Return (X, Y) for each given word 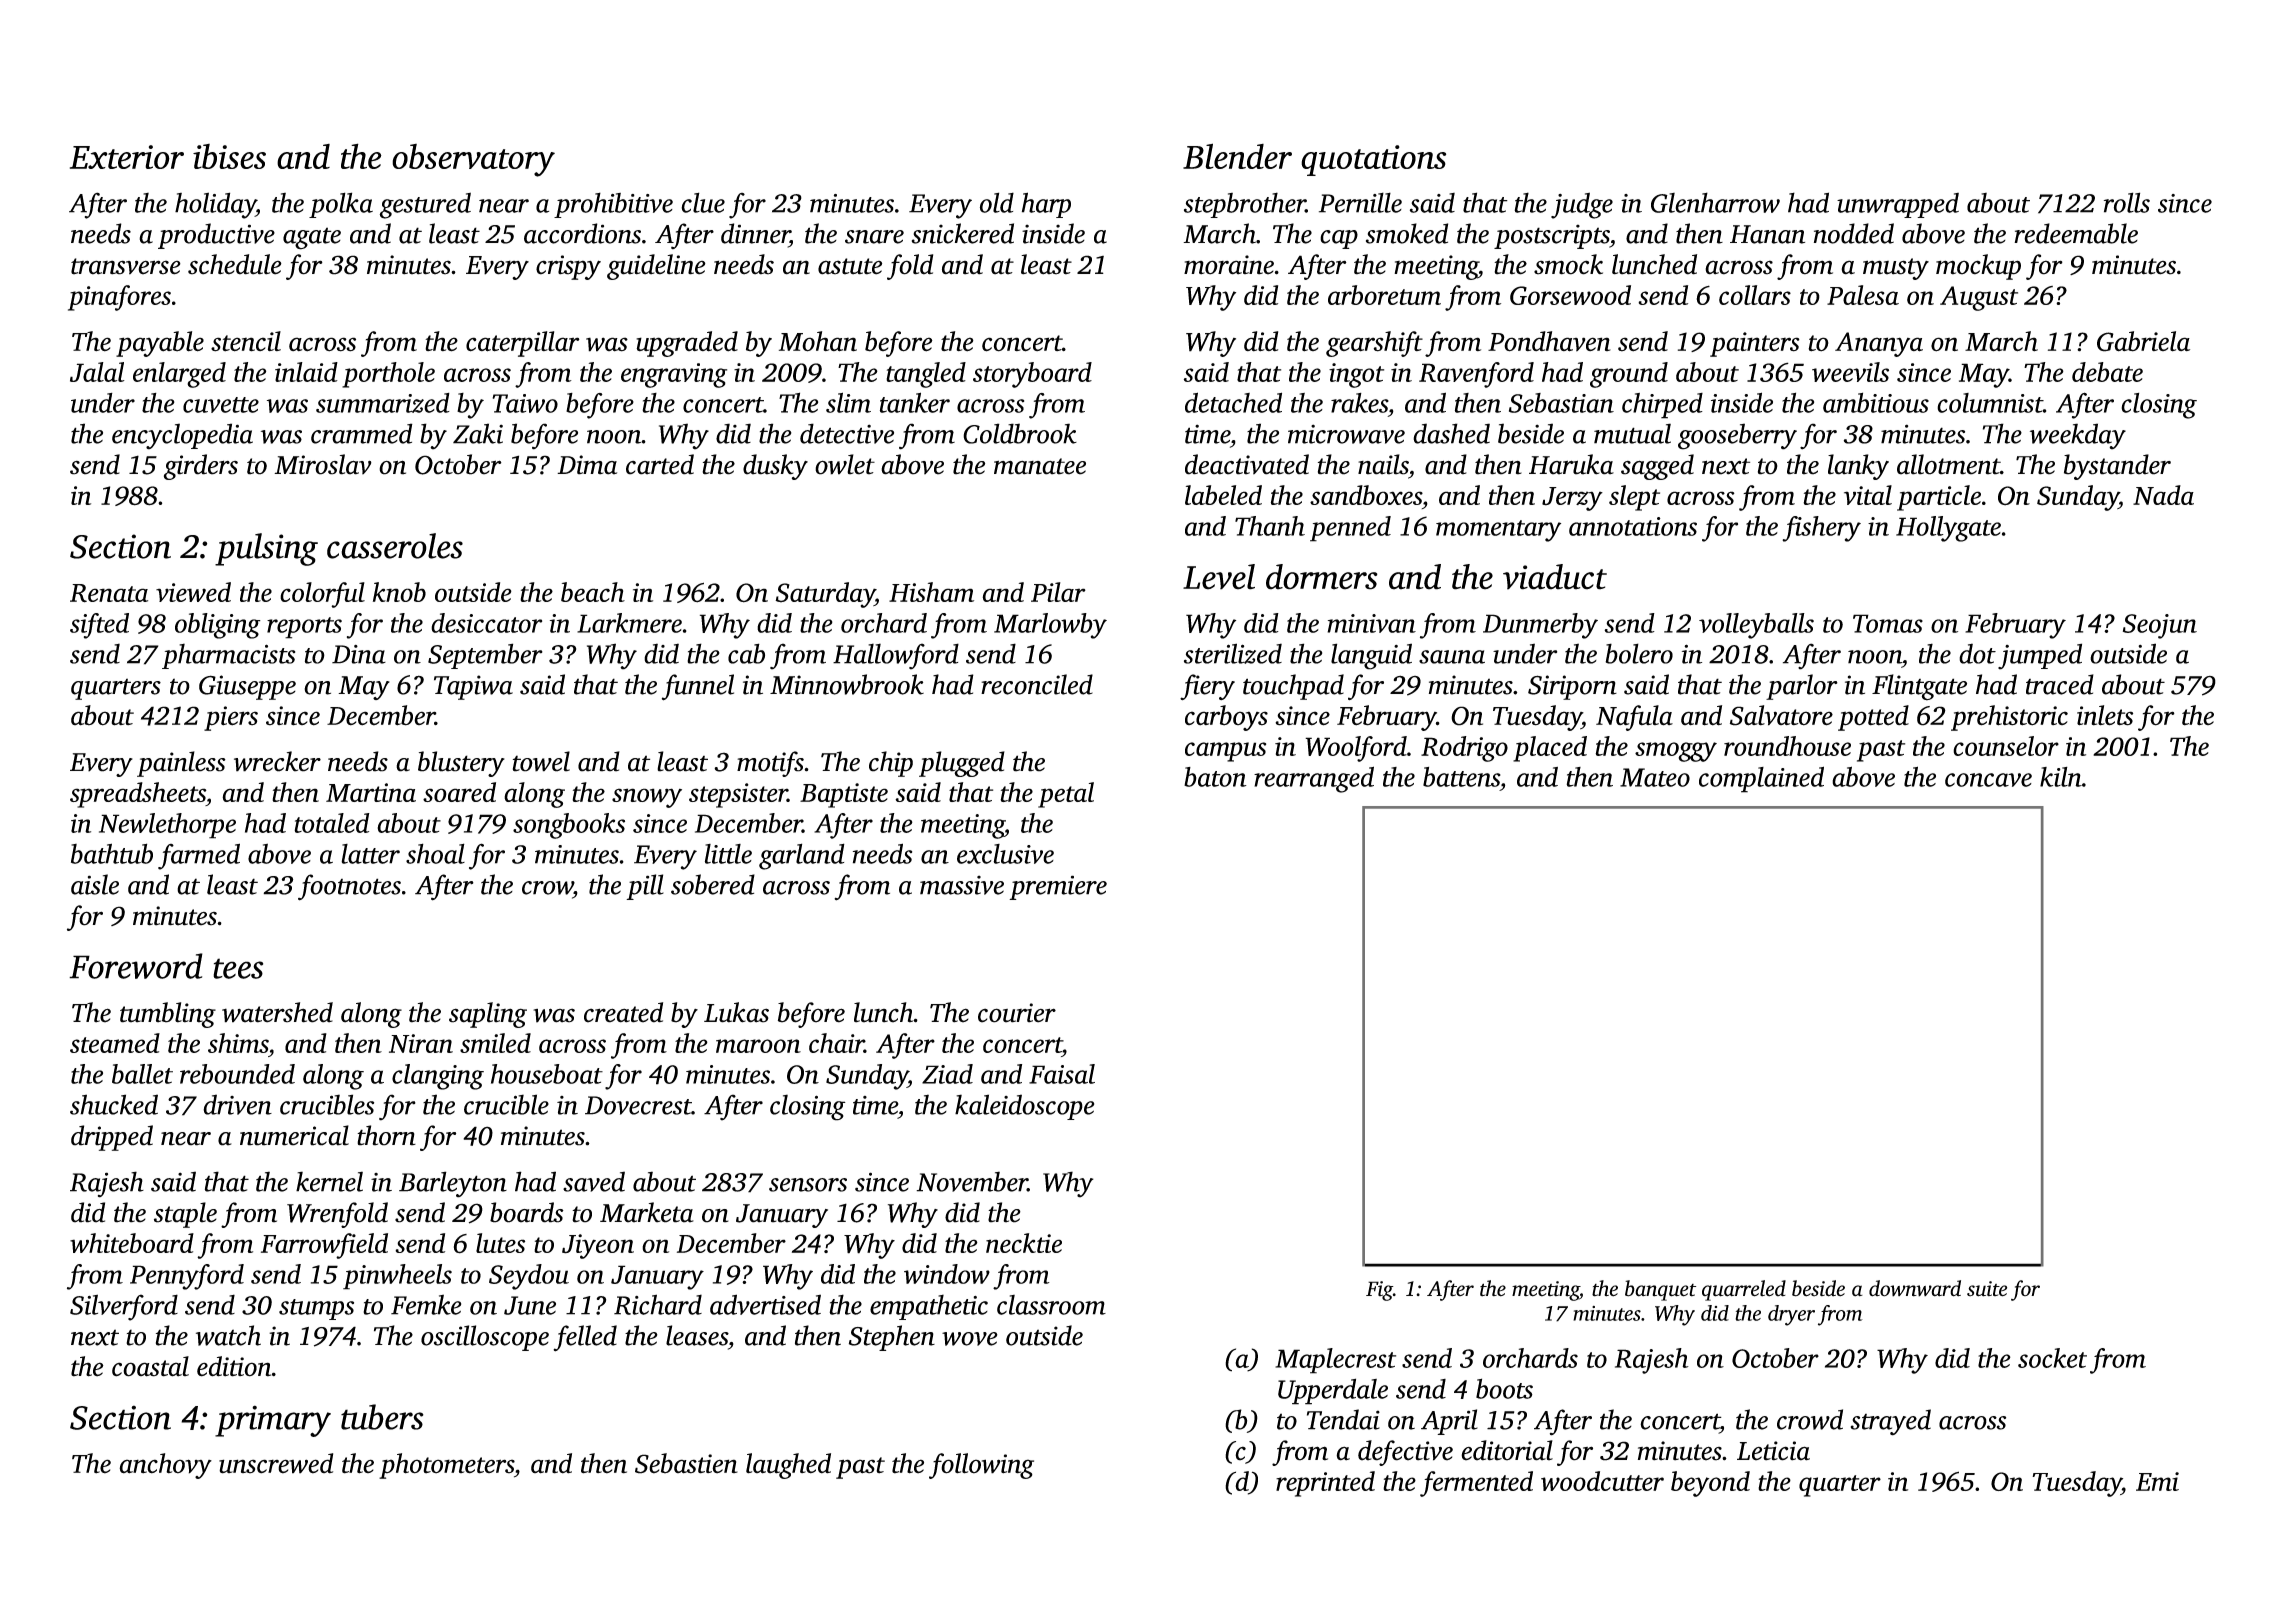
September (485, 656)
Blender (1237, 156)
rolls (2127, 202)
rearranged (1314, 779)
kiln (2061, 777)
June (530, 1305)
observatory (473, 160)
